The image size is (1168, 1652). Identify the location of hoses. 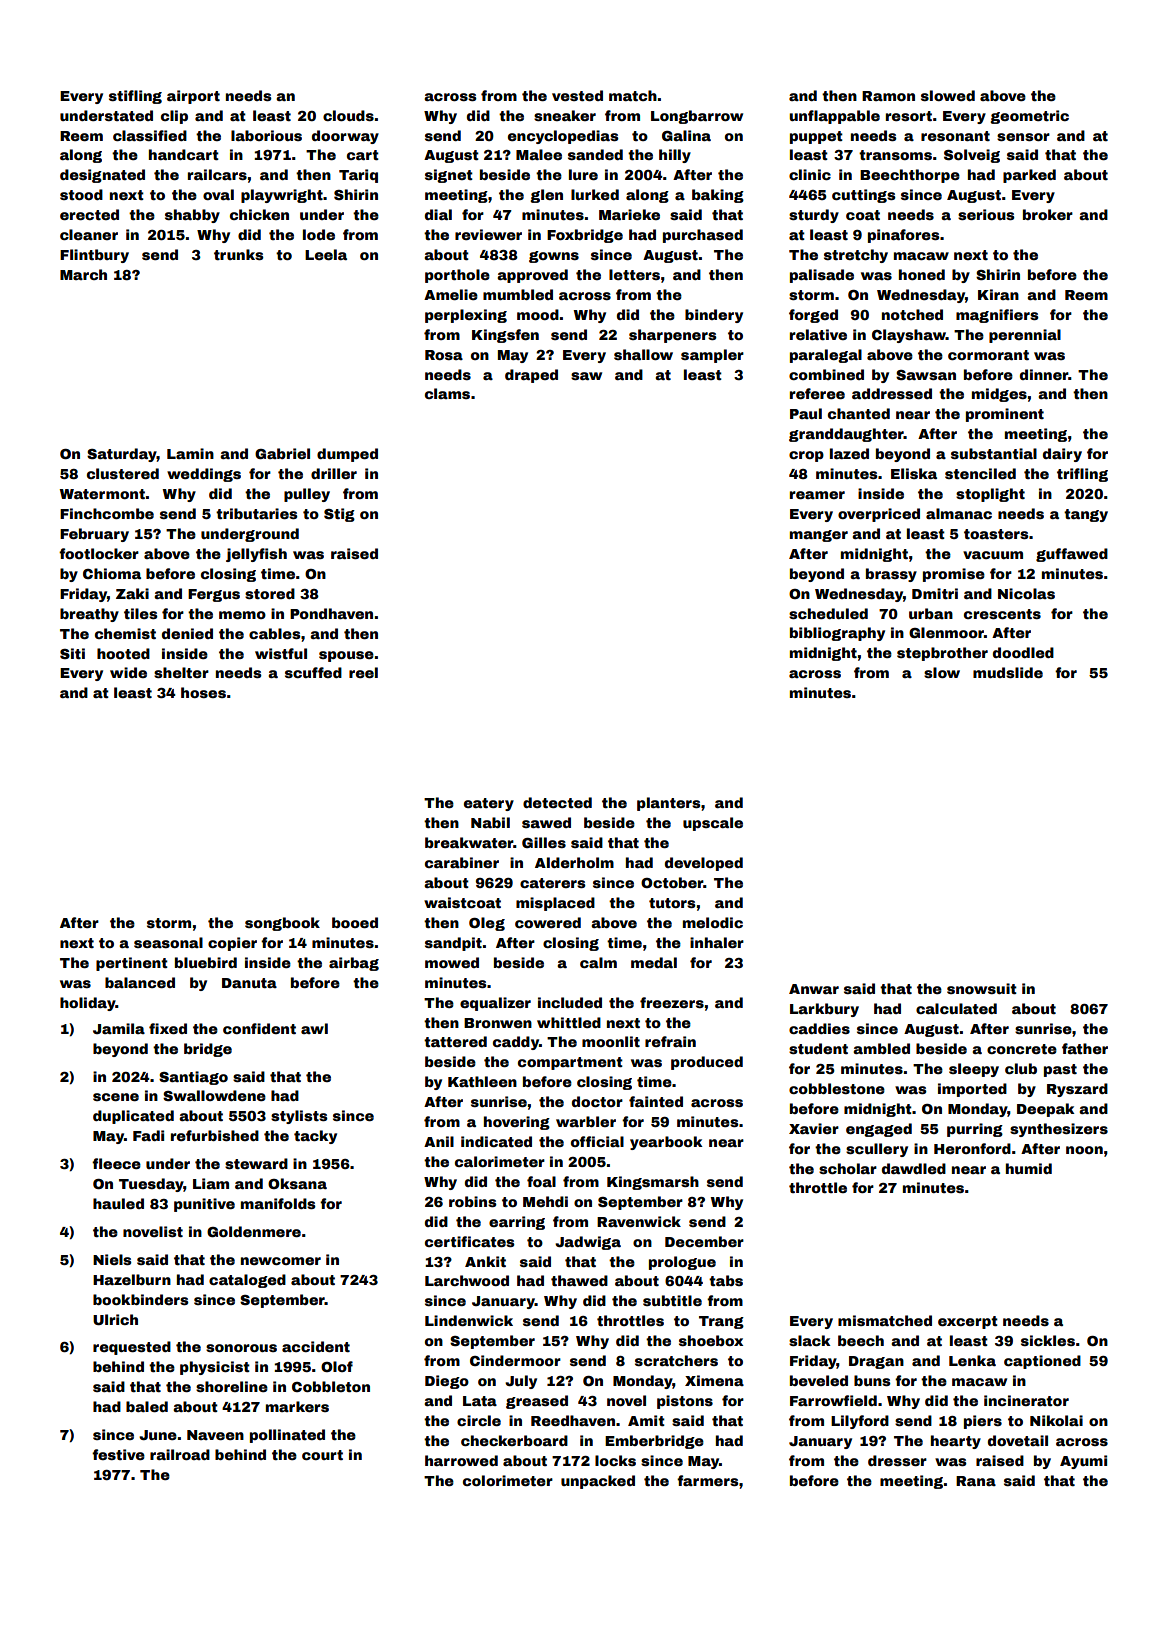
(203, 692).
